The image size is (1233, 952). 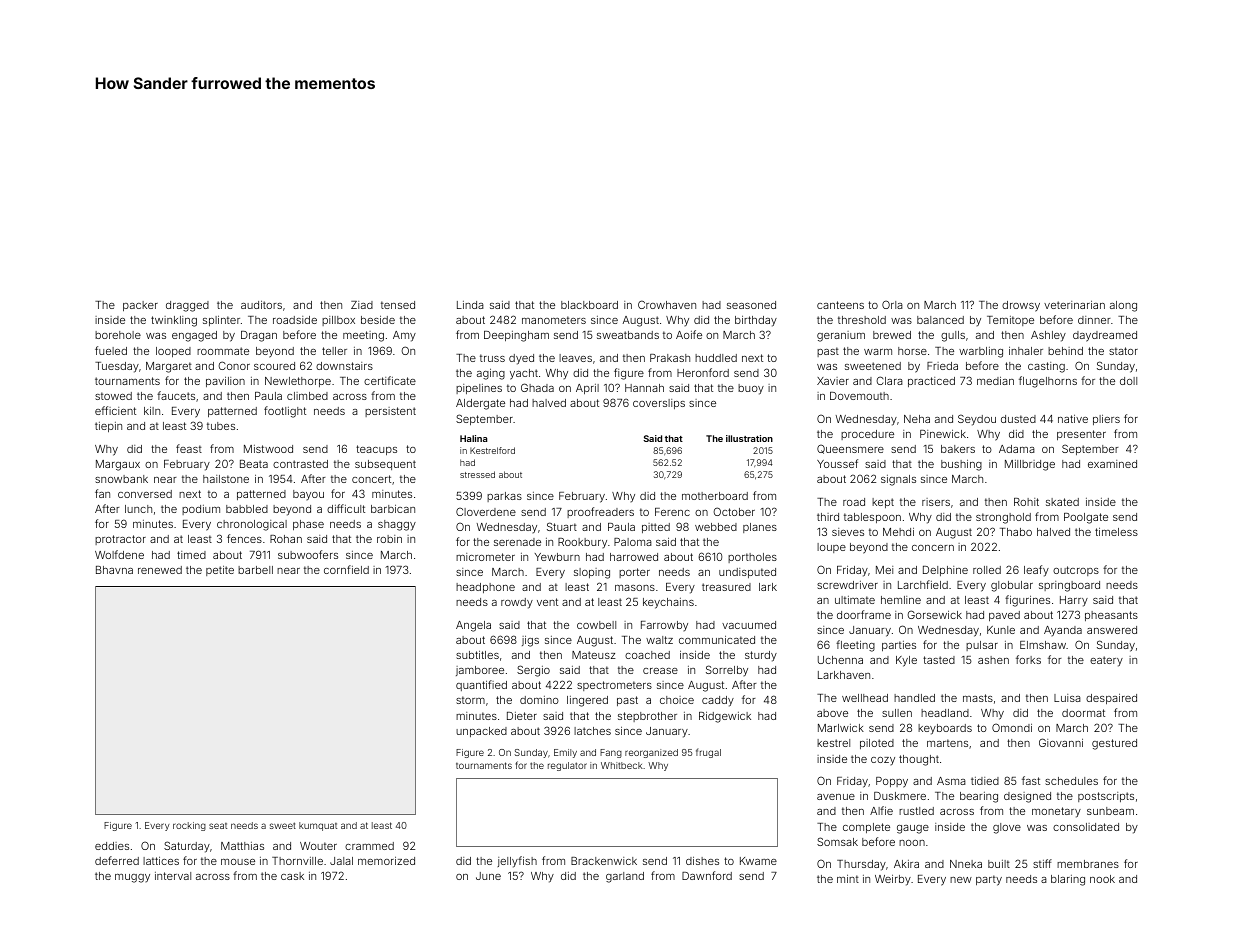 I want to click on along, so click(x=1123, y=306).
